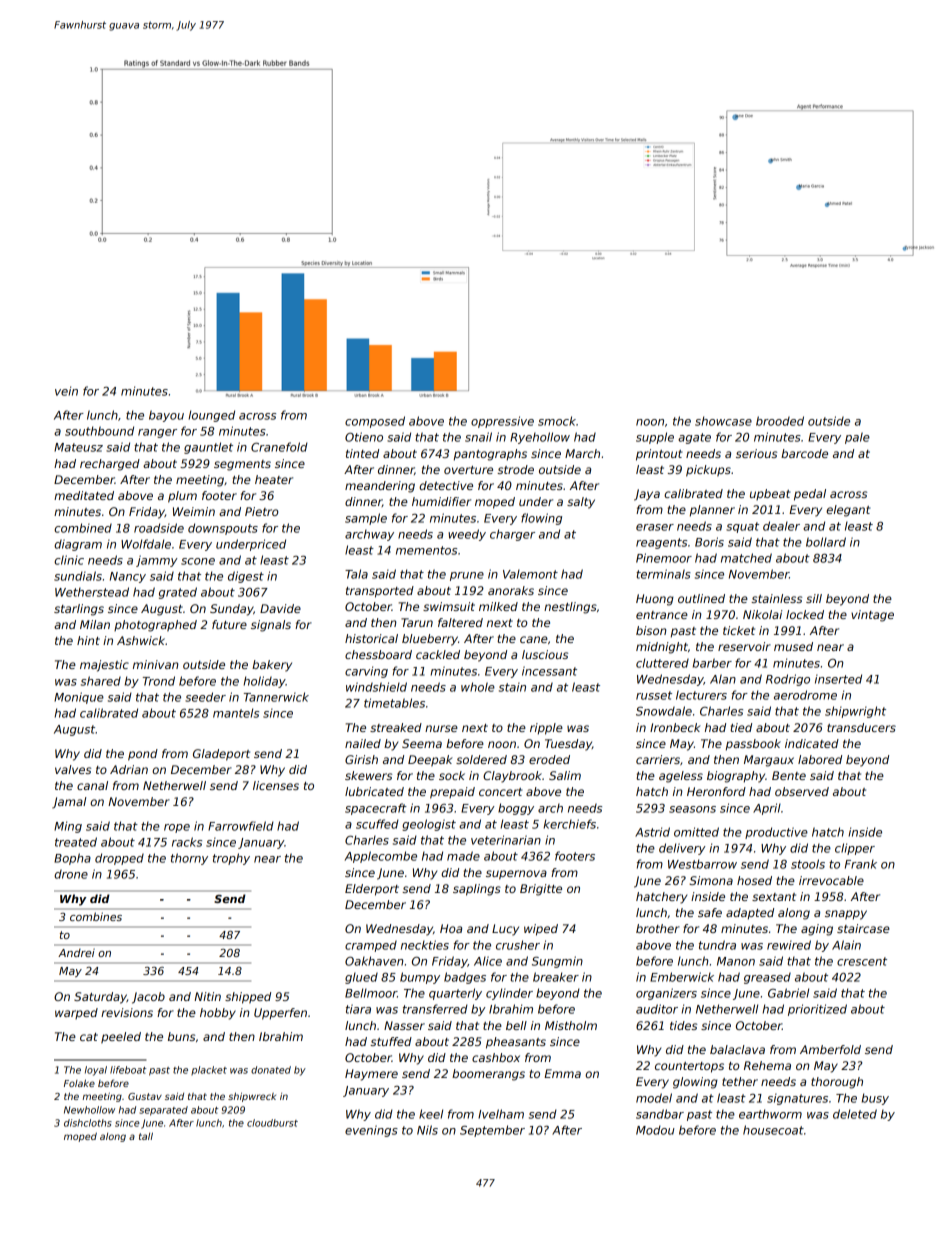 The width and height of the image is (952, 1233). What do you see at coordinates (773, 1130) in the image?
I see `housecoat` at bounding box center [773, 1130].
